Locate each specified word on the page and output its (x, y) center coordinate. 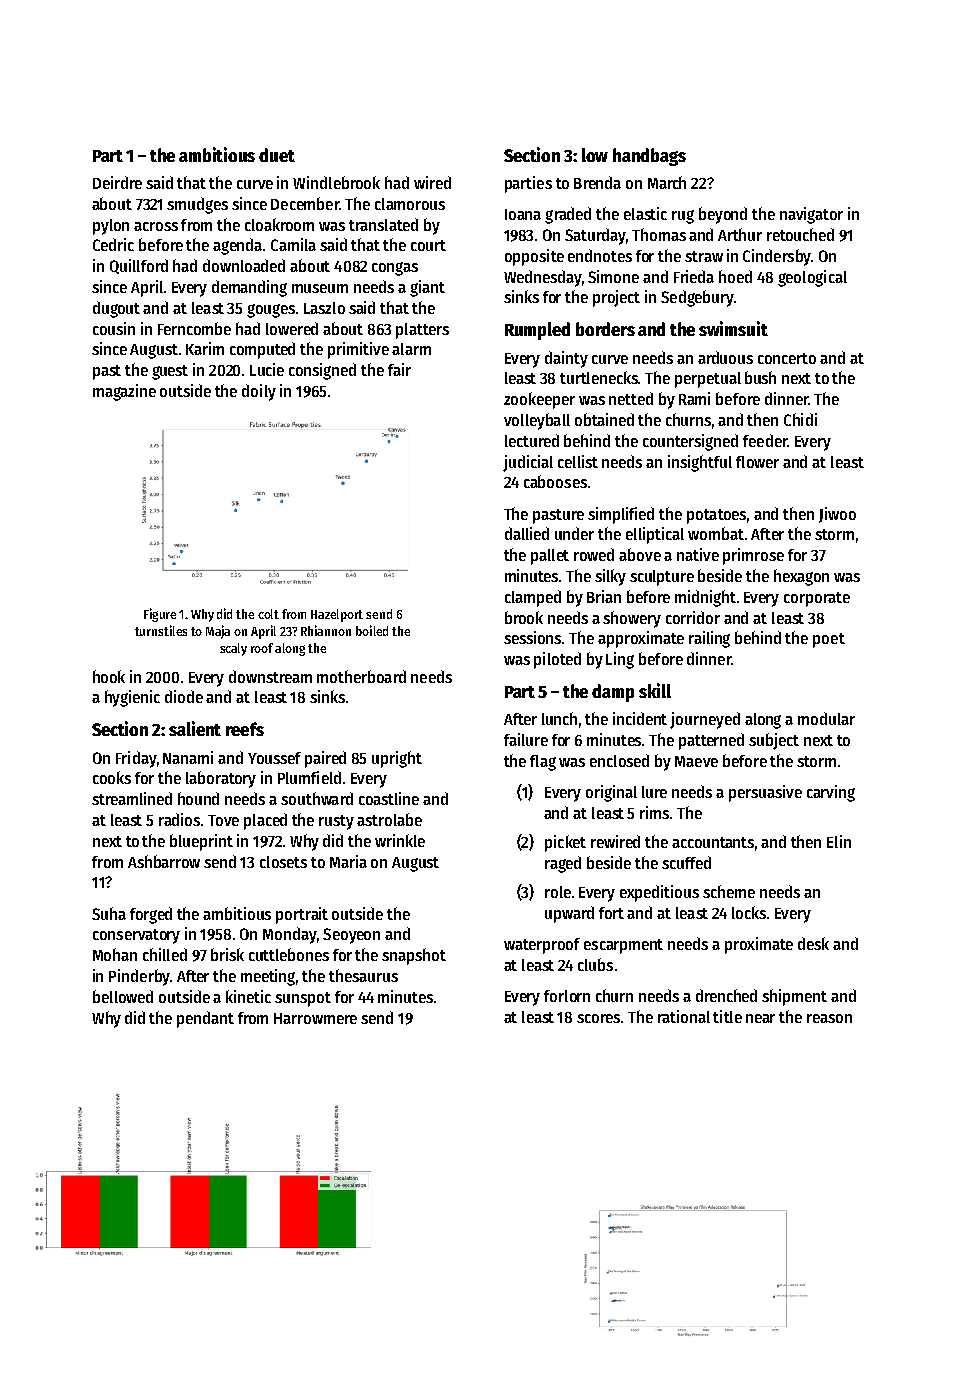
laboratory (221, 779)
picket (565, 843)
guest (170, 372)
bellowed (123, 996)
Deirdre (117, 182)
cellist (578, 461)
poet (829, 640)
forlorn (567, 996)
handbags (649, 157)
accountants (713, 842)
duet (277, 155)
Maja (218, 632)
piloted (557, 660)
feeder (765, 440)
